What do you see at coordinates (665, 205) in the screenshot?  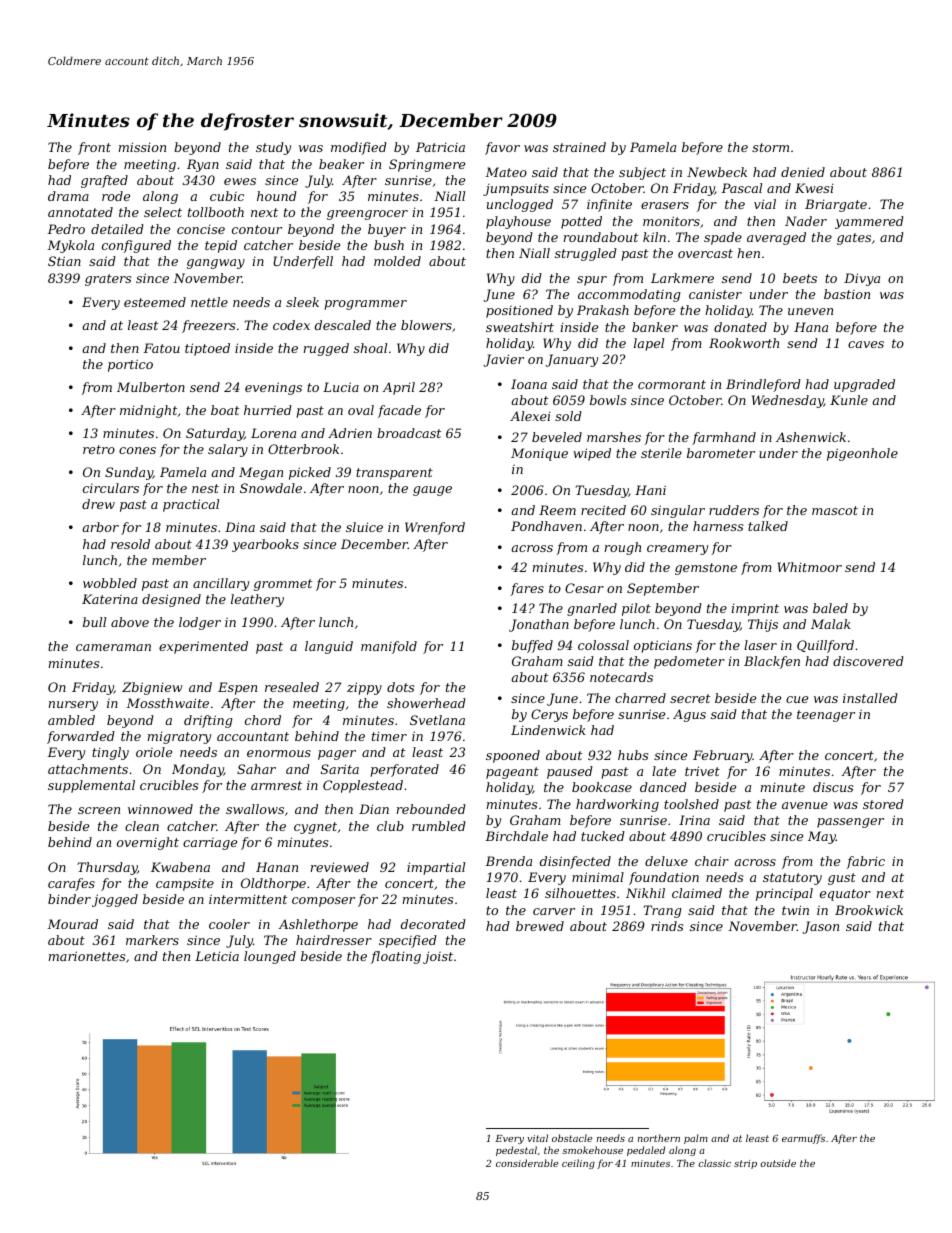 I see `erasers` at bounding box center [665, 205].
